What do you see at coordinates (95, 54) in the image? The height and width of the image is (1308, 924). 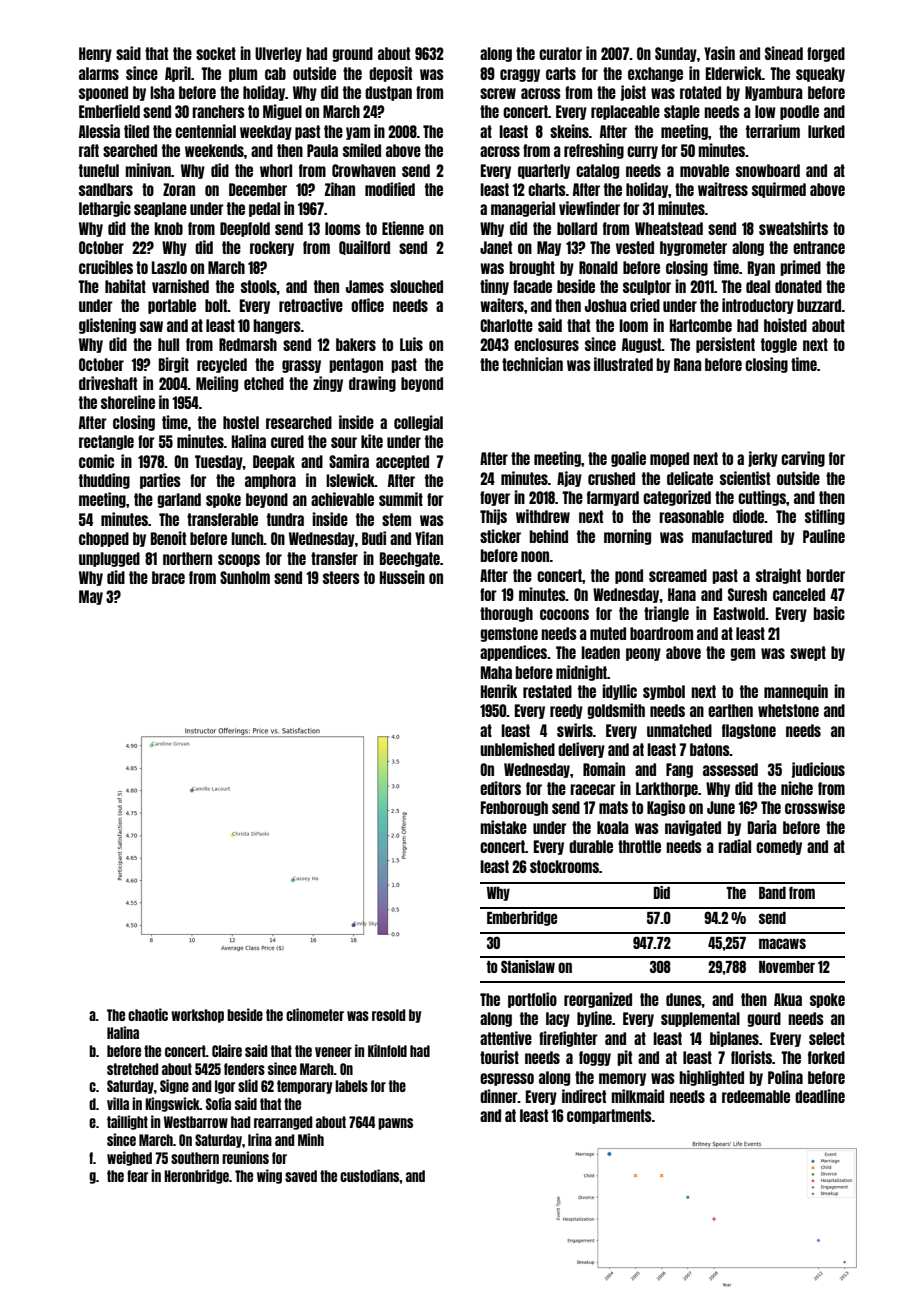 I see `Henry` at bounding box center [95, 54].
